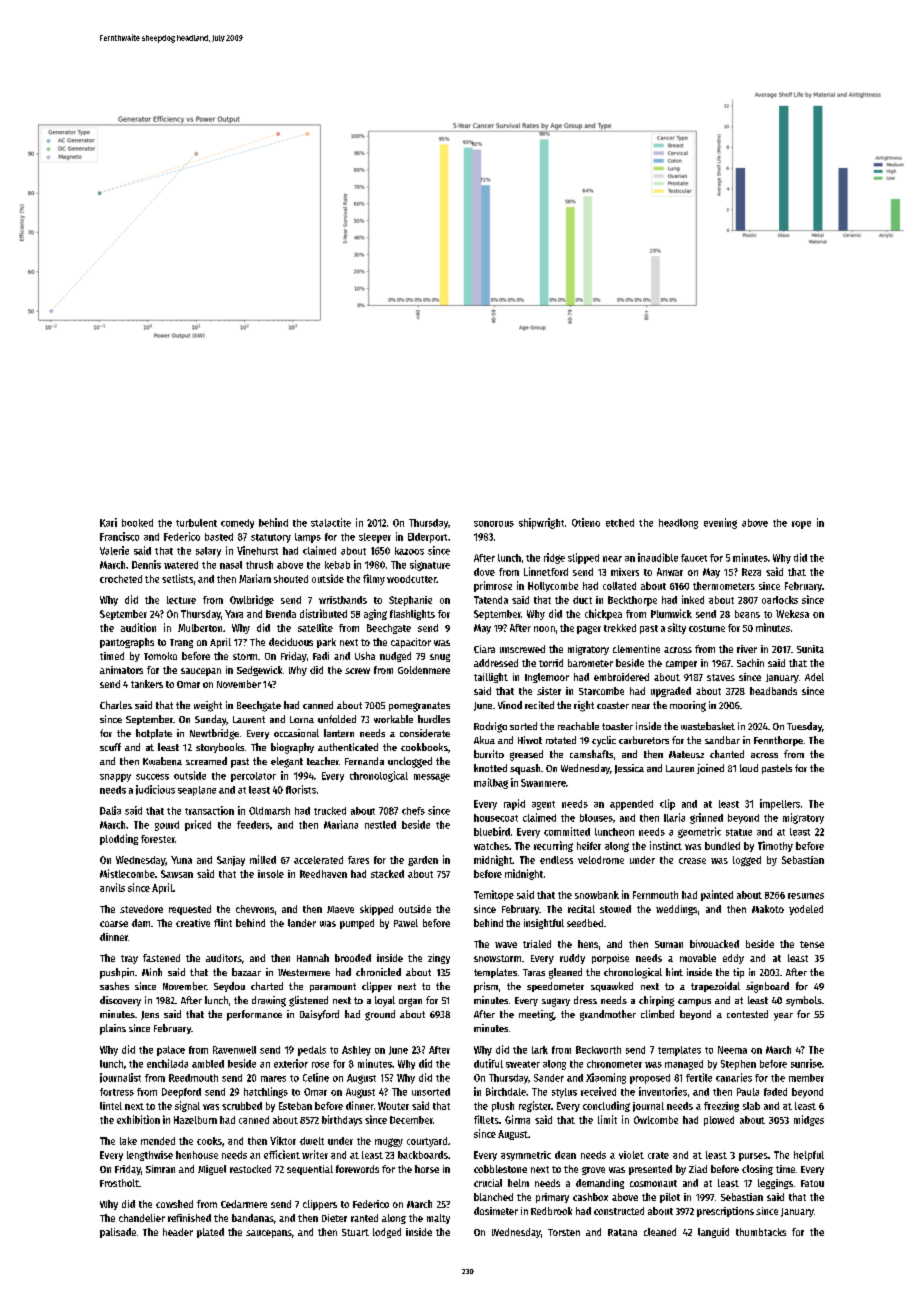 Image resolution: width=924 pixels, height=1308 pixels. I want to click on evening, so click(720, 523).
